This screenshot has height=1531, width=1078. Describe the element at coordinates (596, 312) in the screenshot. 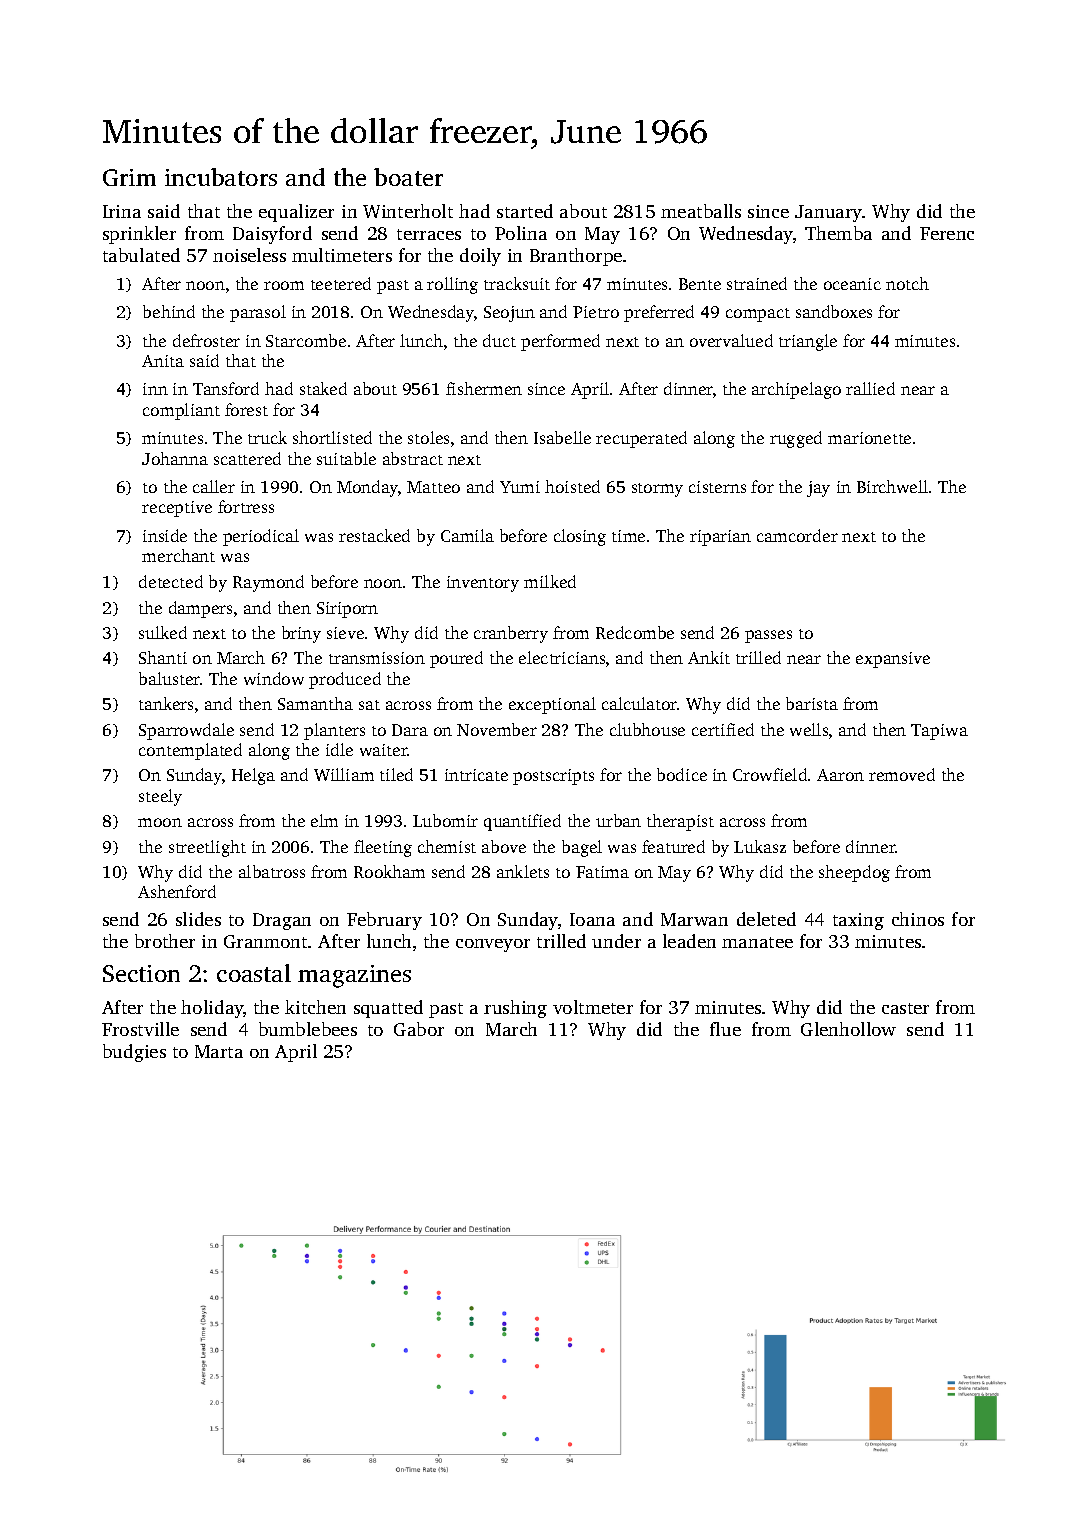

I see `Pietro` at that location.
